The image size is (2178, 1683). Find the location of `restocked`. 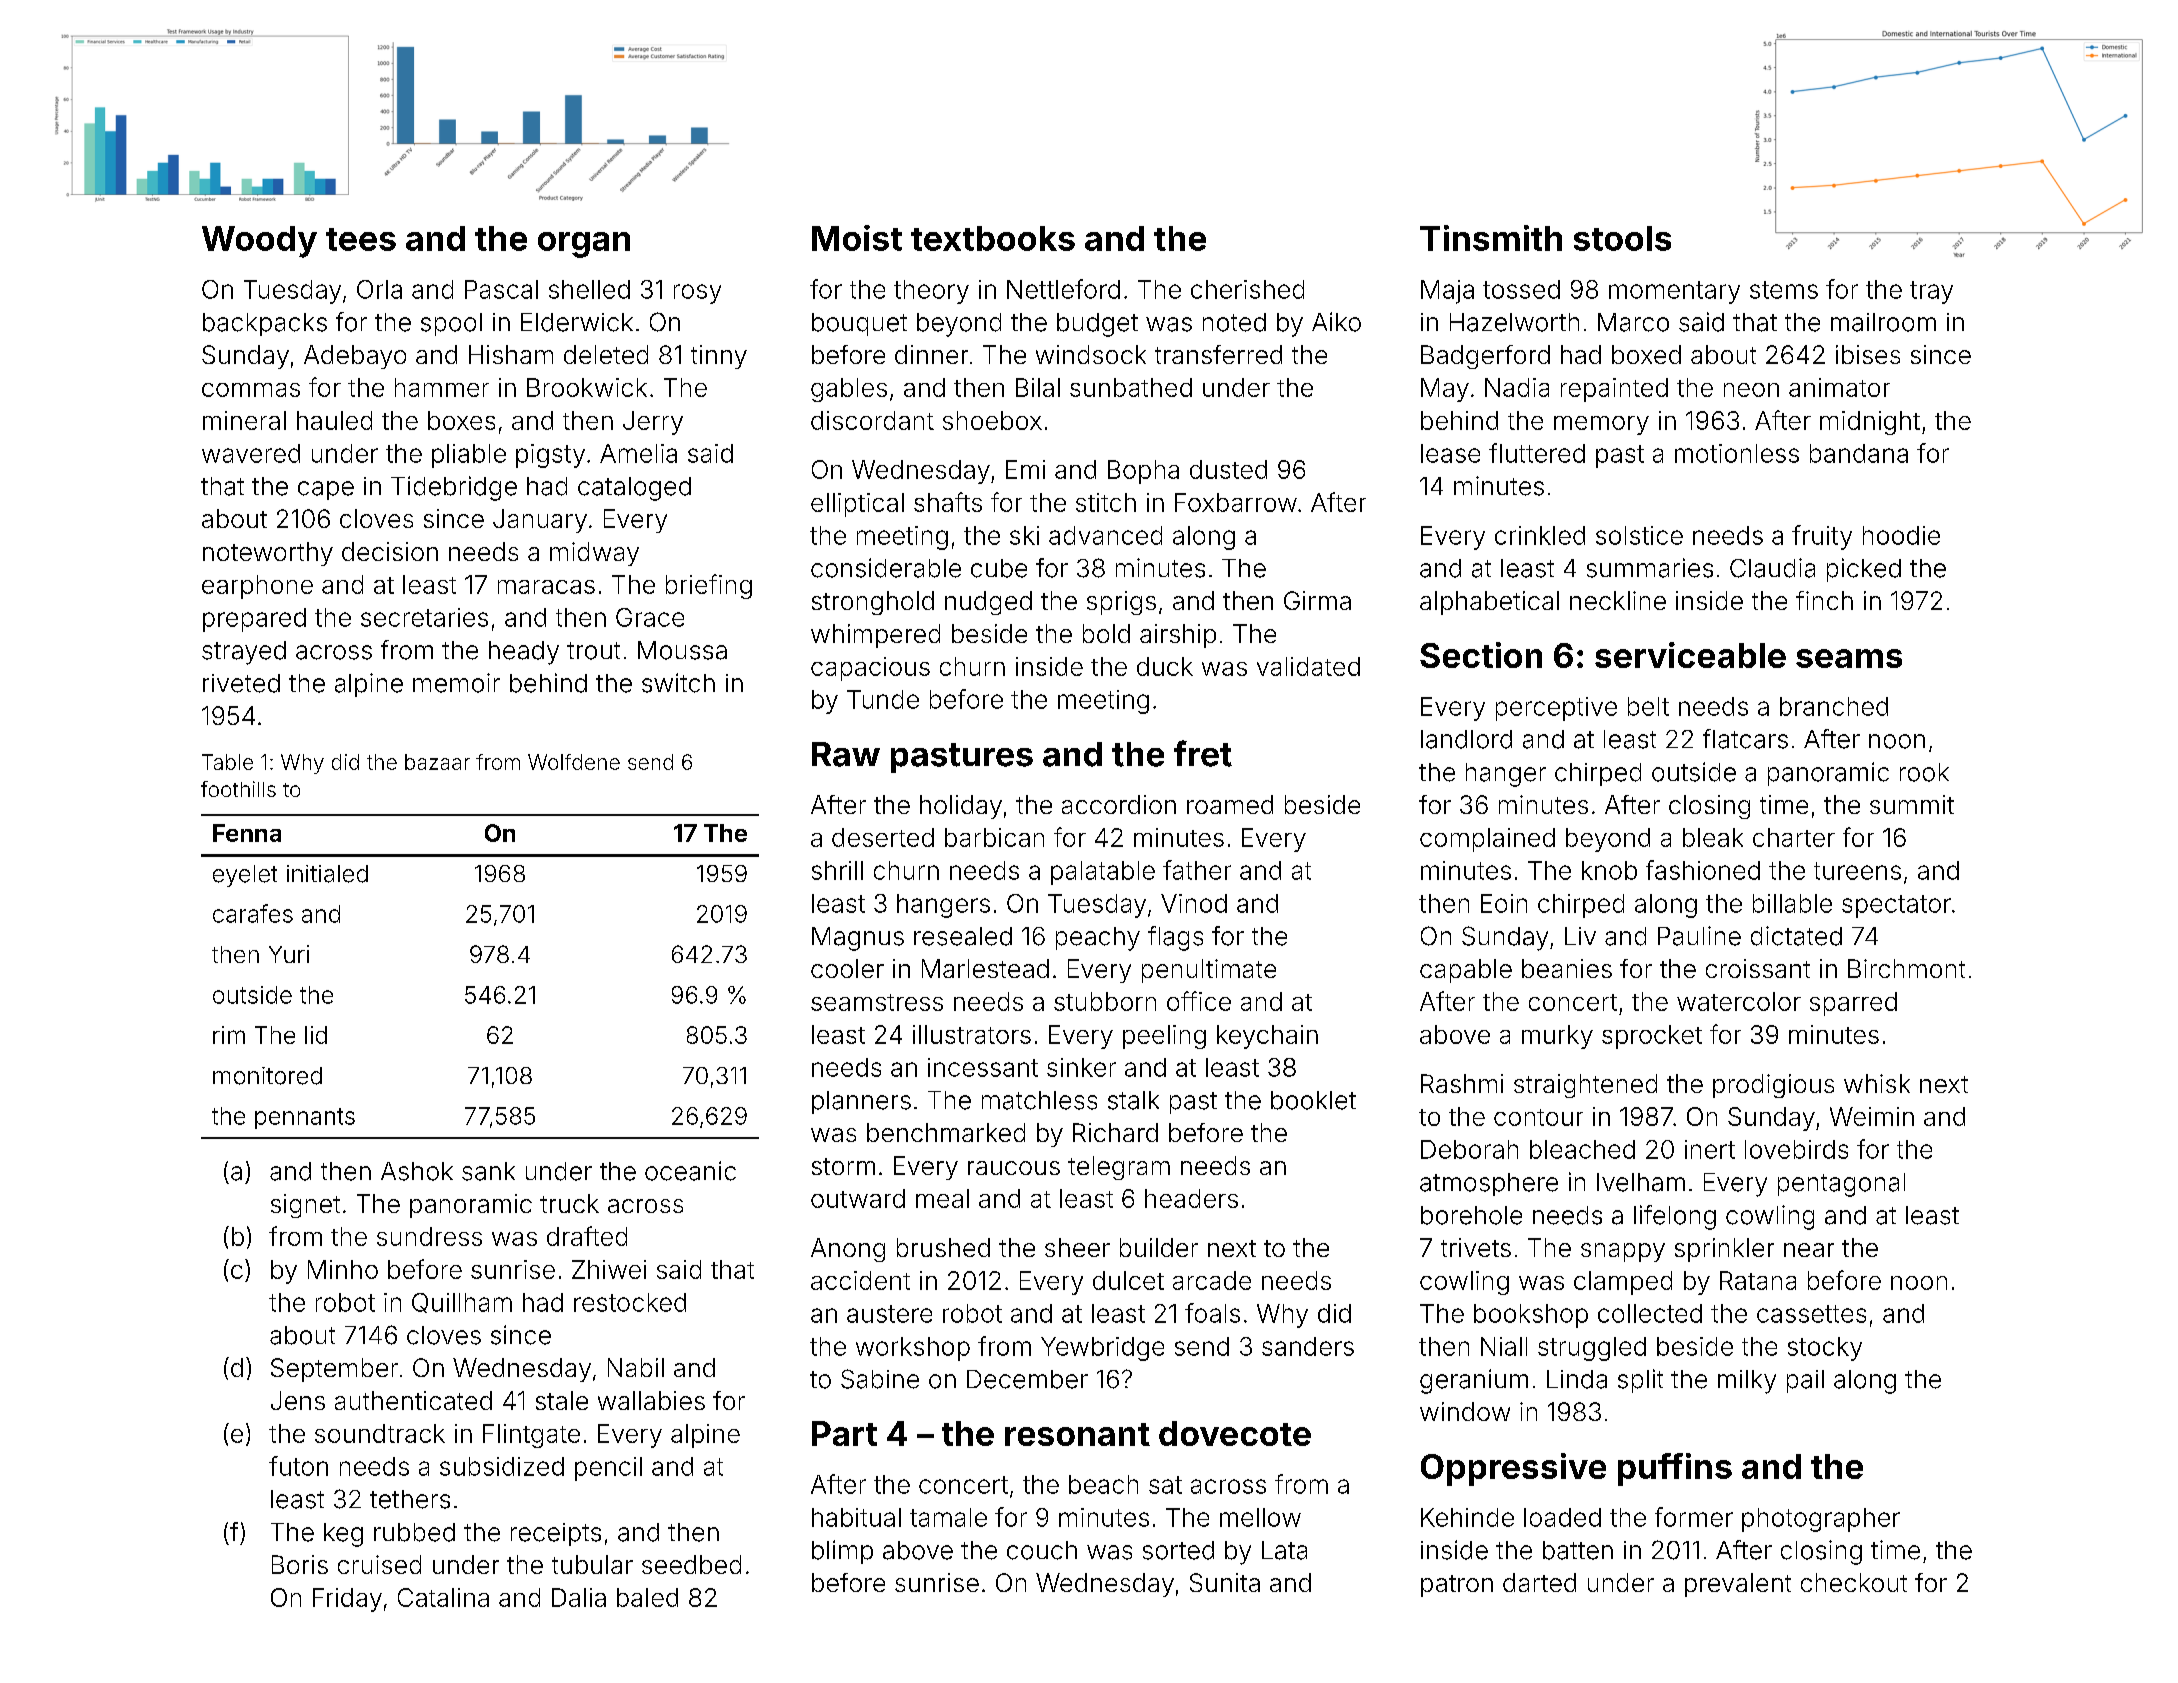

restocked is located at coordinates (630, 1302).
